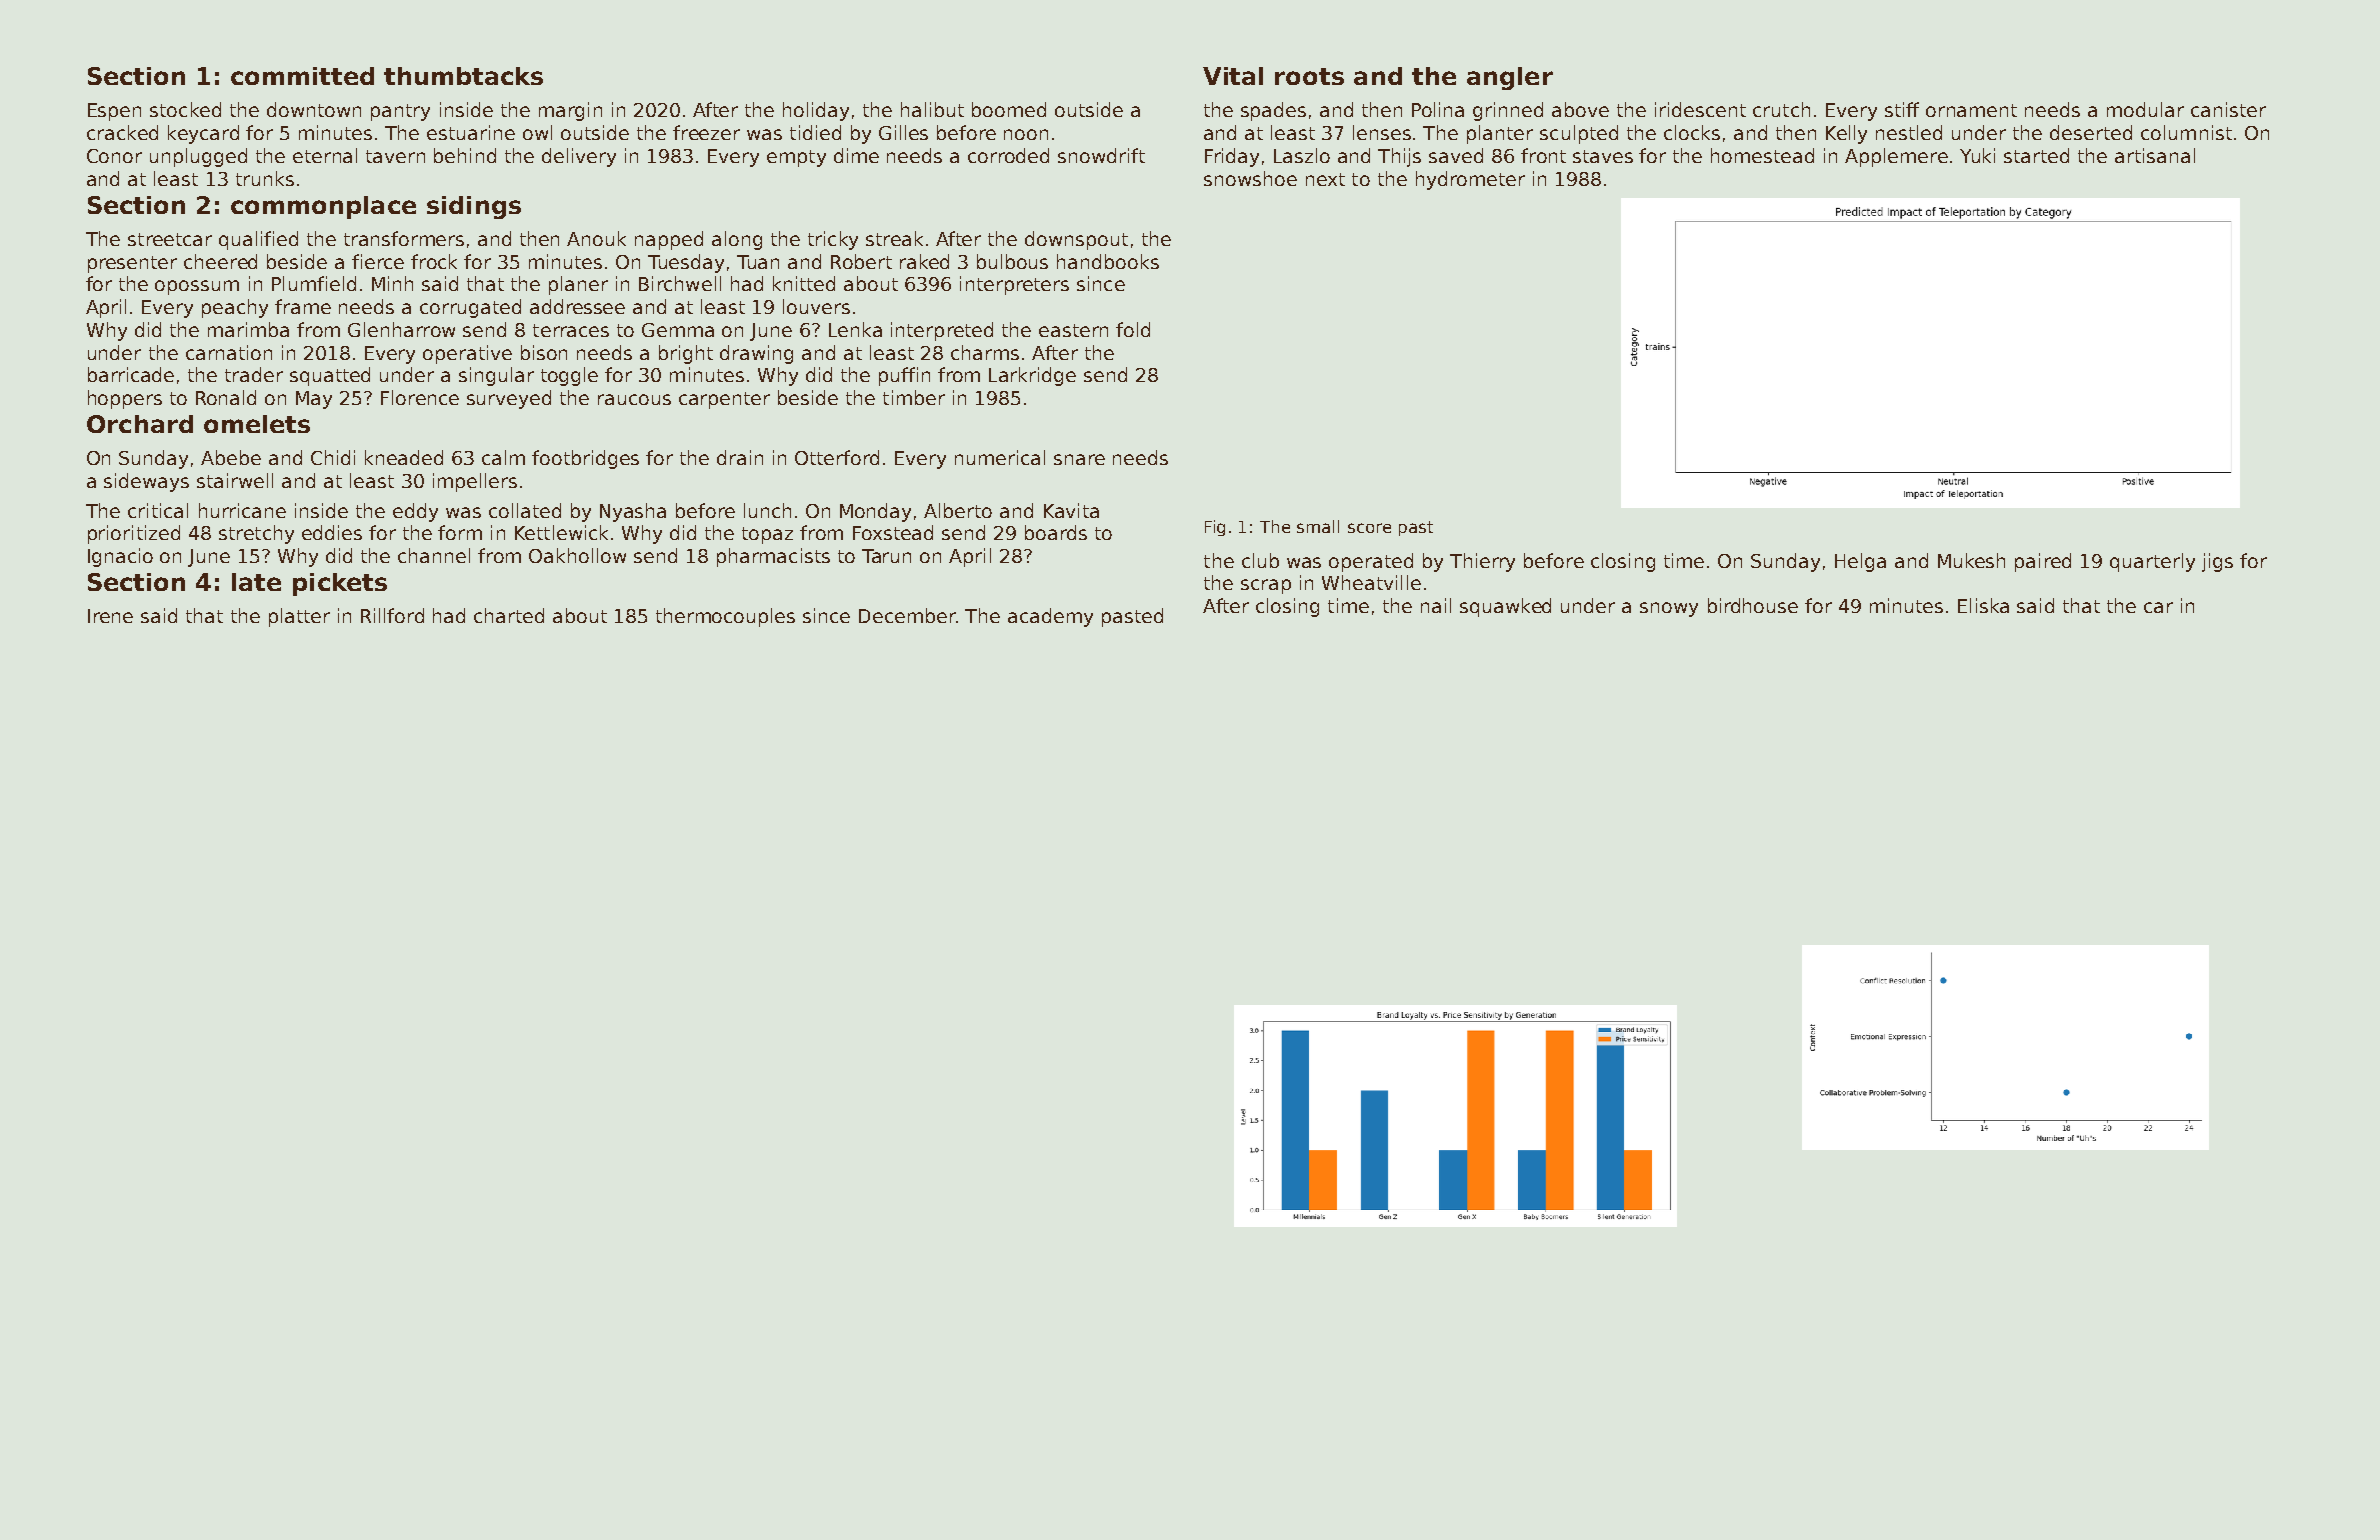 The image size is (2380, 1540). What do you see at coordinates (2217, 562) in the page?
I see `jigs` at bounding box center [2217, 562].
